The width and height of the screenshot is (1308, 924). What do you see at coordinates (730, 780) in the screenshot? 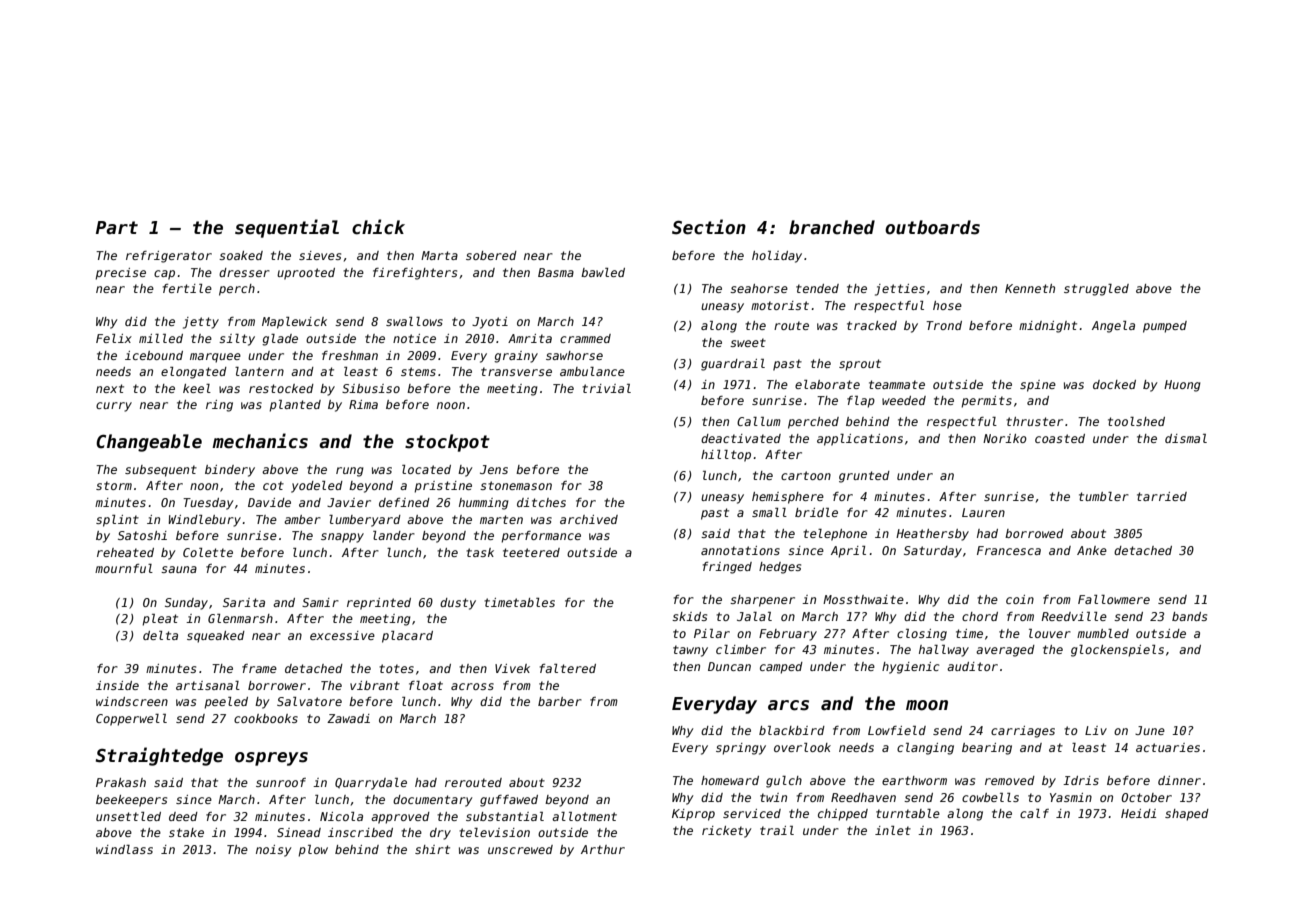
I see `homeward` at bounding box center [730, 780].
